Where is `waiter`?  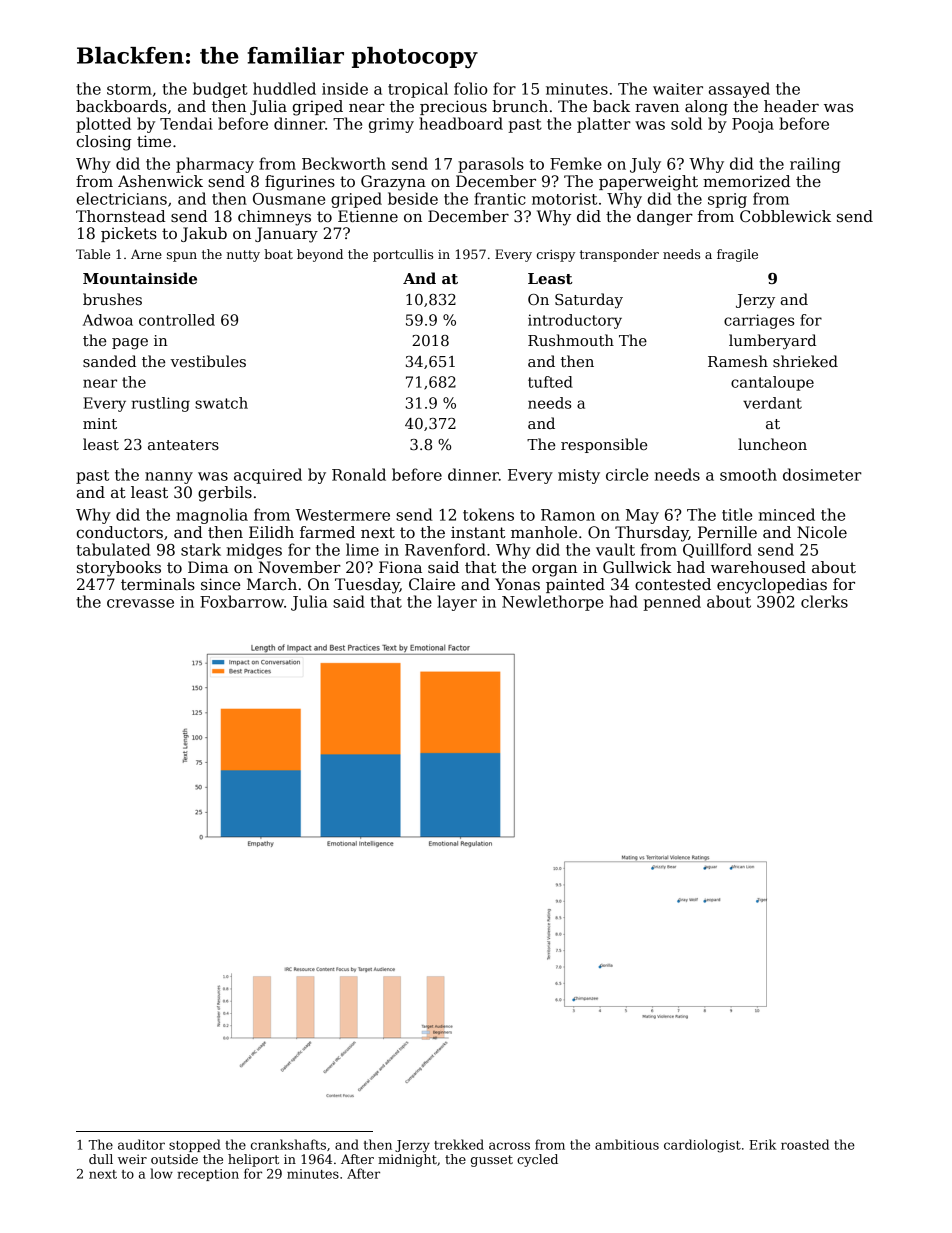 waiter is located at coordinates (678, 89).
